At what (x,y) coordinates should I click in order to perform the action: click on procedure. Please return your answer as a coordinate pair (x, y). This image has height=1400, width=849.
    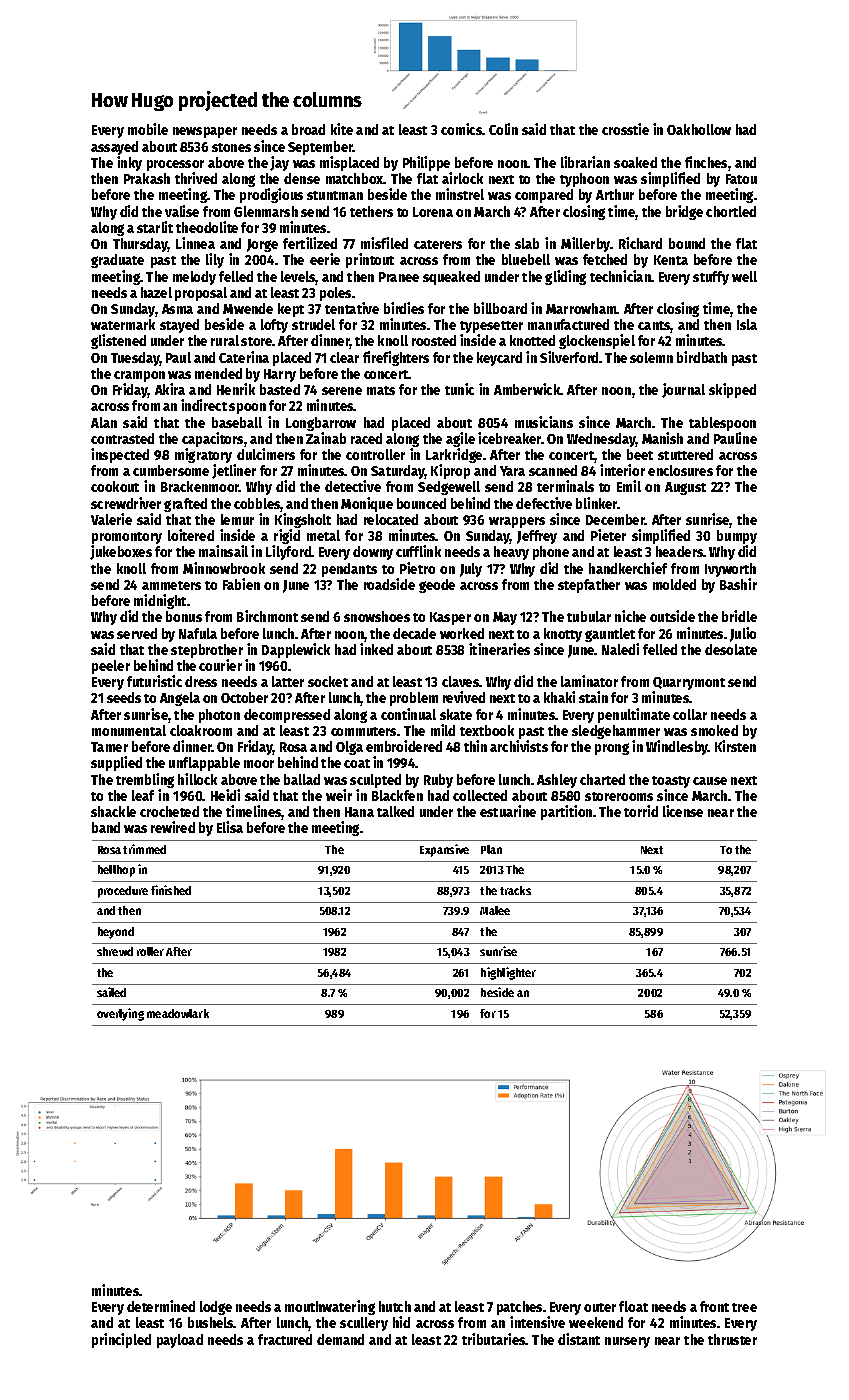
    Looking at the image, I should click on (123, 892).
